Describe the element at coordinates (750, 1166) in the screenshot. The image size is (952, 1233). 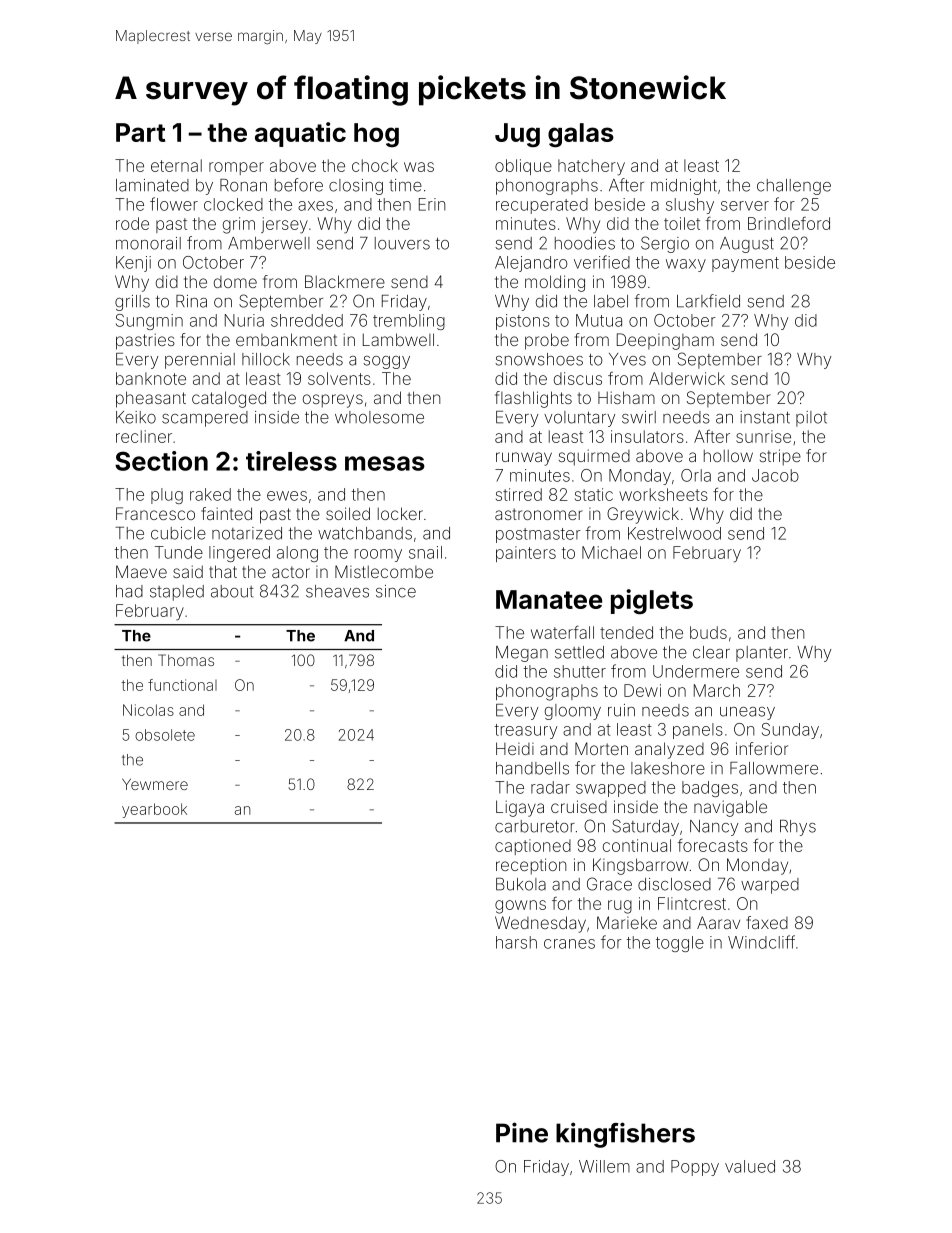
I see `valued` at that location.
